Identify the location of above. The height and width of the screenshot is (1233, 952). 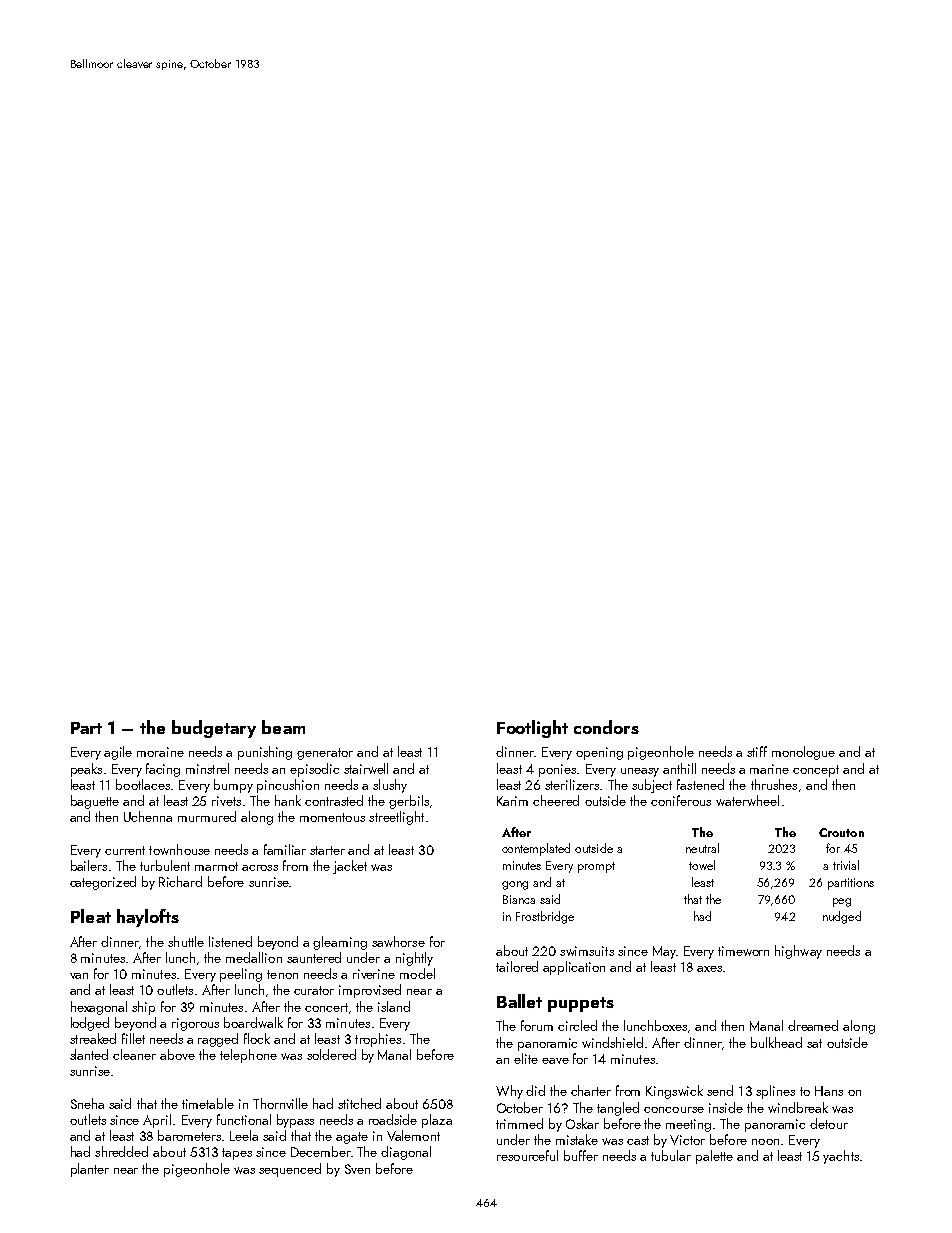
(177, 1054).
